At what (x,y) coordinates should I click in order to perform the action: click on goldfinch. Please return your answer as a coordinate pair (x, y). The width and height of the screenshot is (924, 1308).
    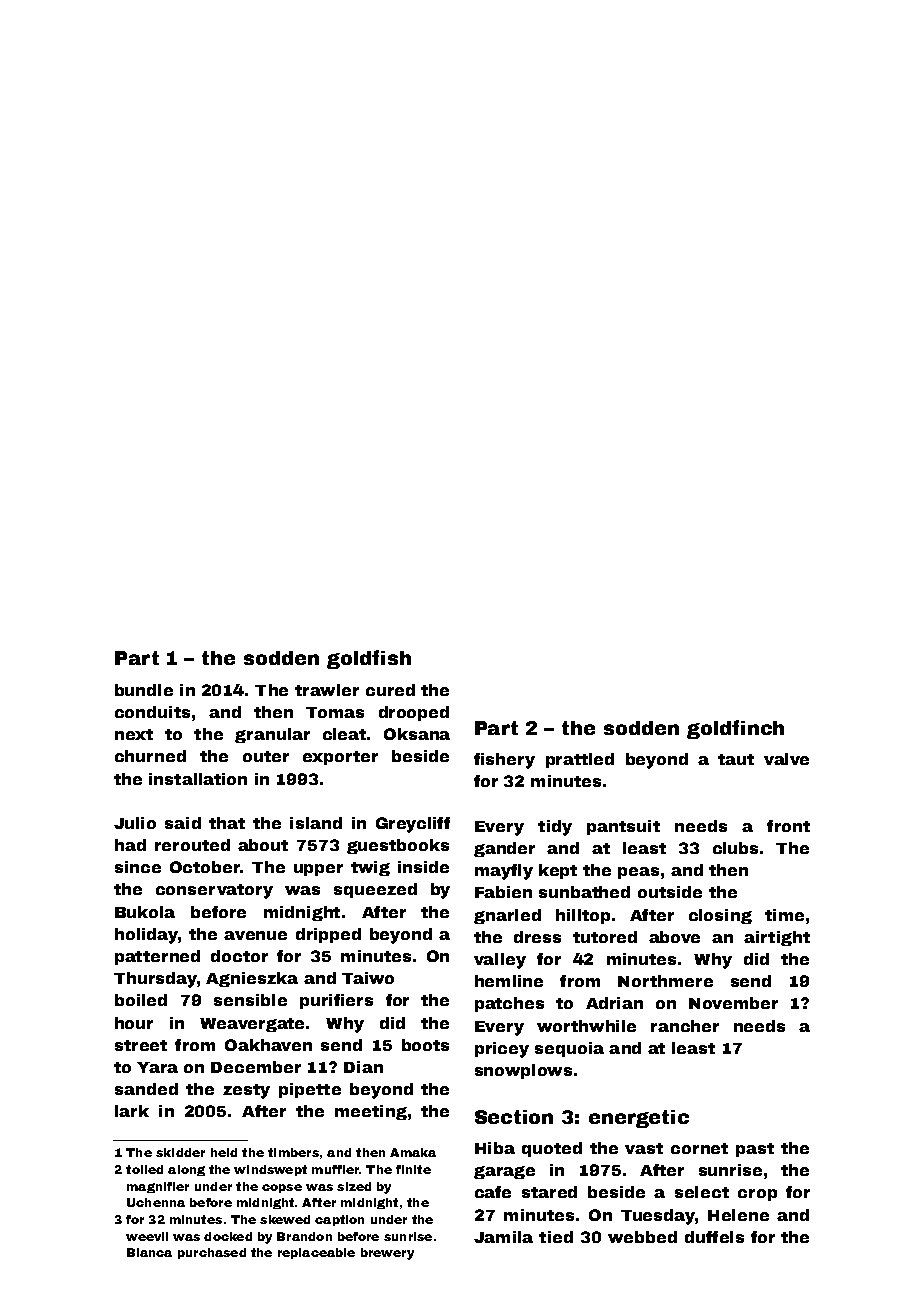
    Looking at the image, I should click on (735, 729).
